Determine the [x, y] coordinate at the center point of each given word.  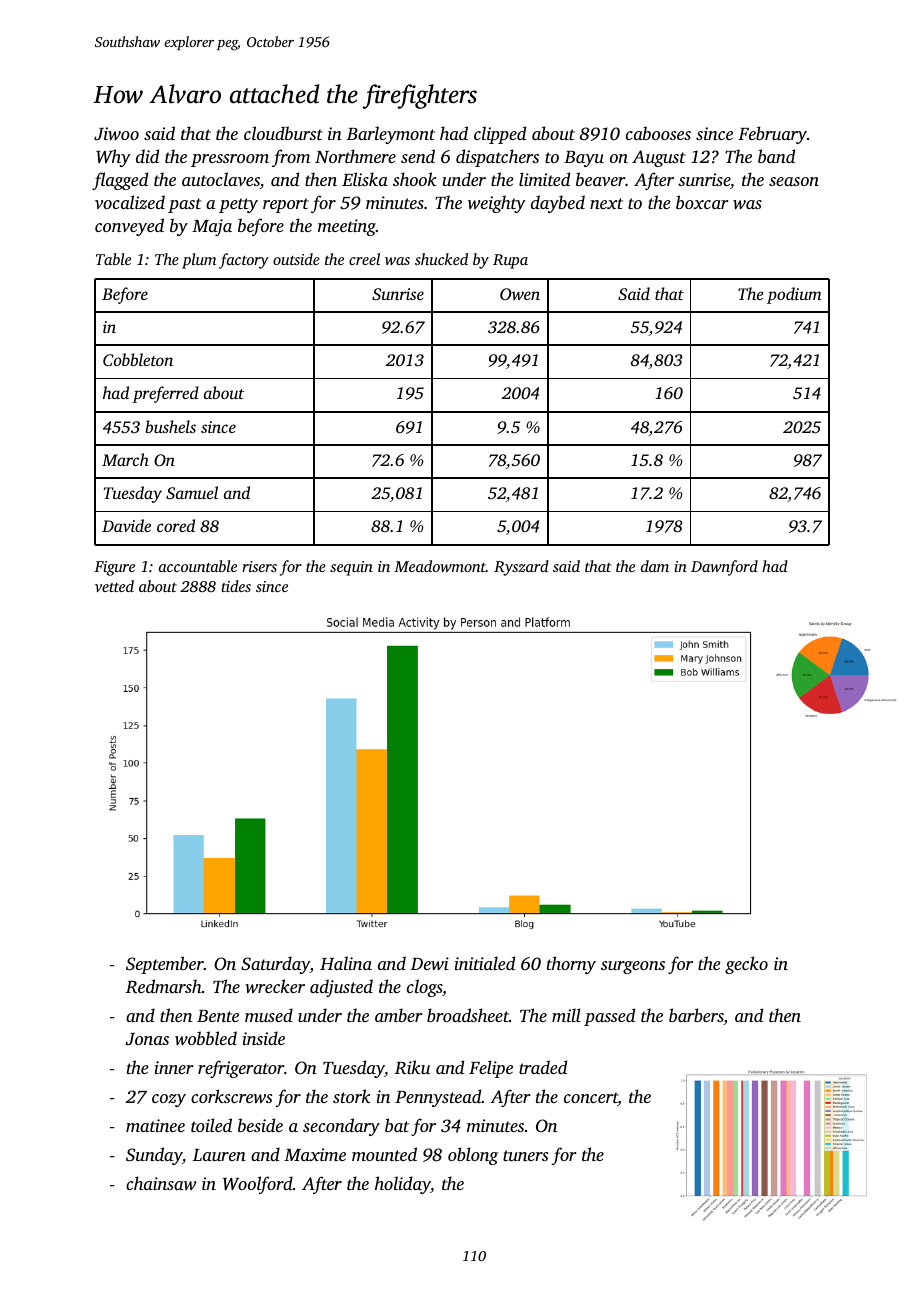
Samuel [192, 492]
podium [794, 295]
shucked [441, 259]
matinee [155, 1125]
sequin [351, 568]
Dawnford [724, 568]
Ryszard [521, 568]
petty [238, 205]
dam [655, 566]
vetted [114, 586]
